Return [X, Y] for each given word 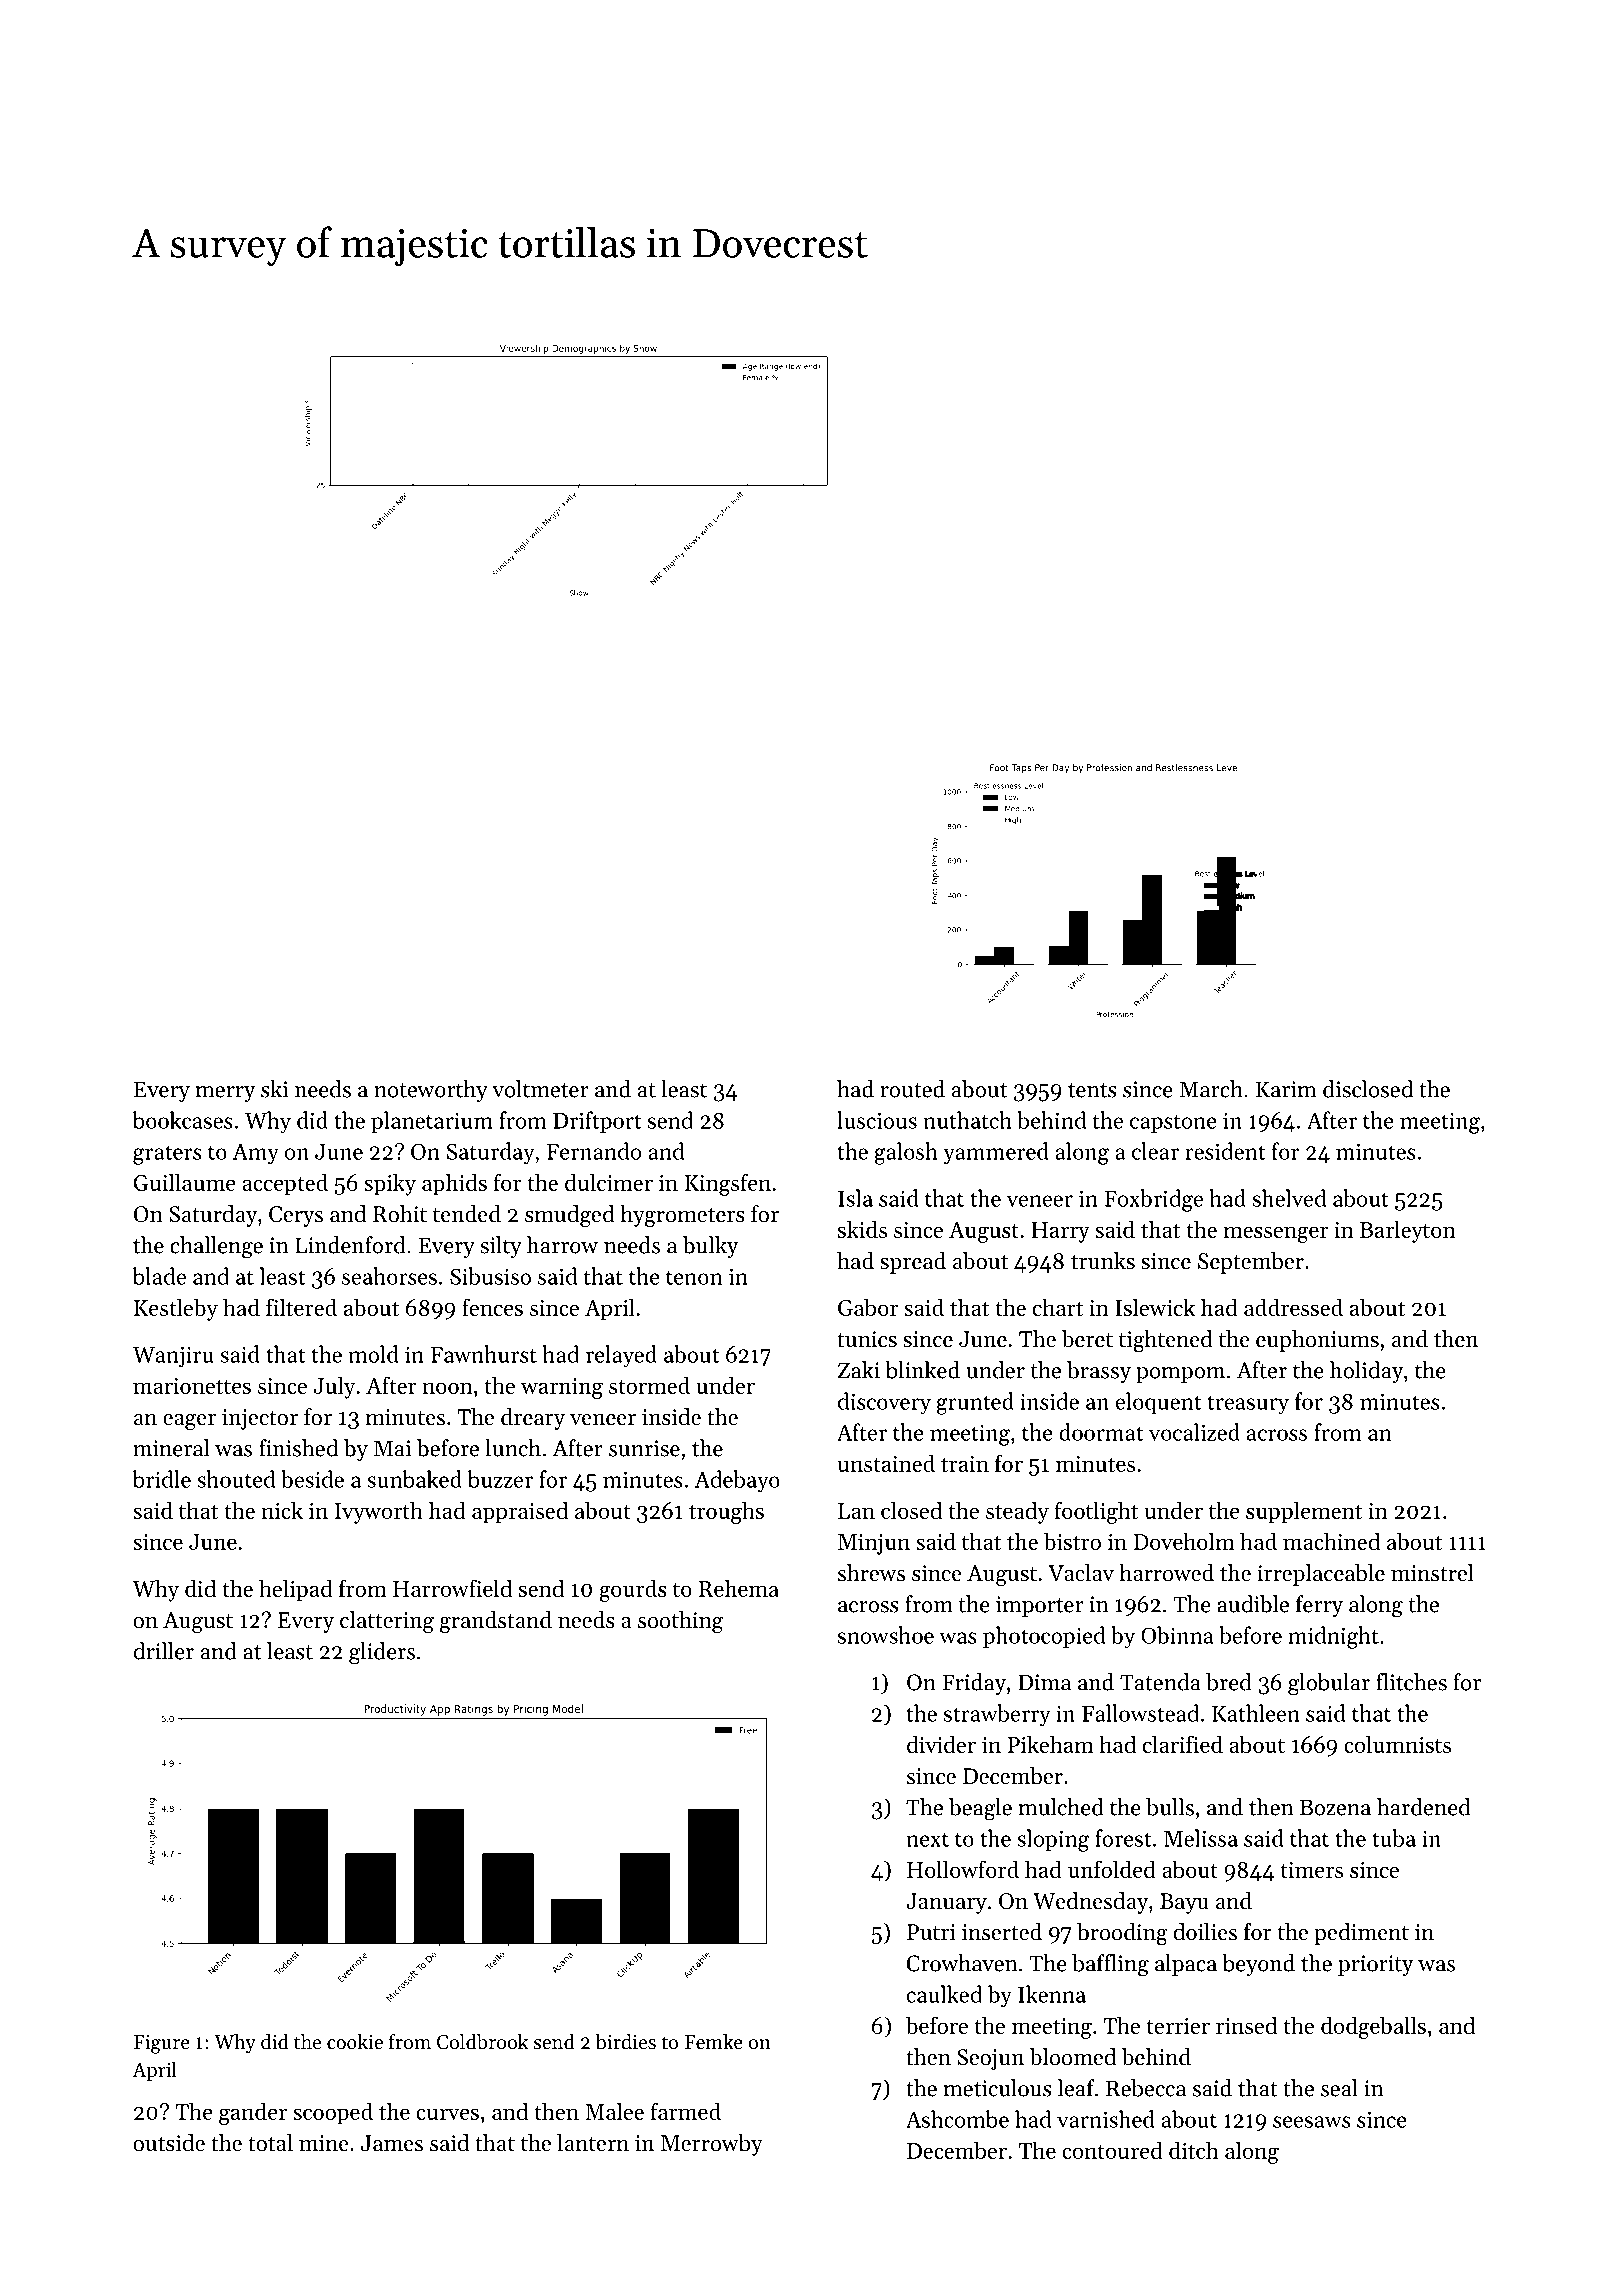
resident [1225, 1151]
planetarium [432, 1122]
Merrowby [712, 2145]
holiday [1366, 1372]
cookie [355, 2041]
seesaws [1312, 2122]
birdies [625, 2042]
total [270, 2143]
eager [189, 1422]
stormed [649, 1385]
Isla [855, 1198]
